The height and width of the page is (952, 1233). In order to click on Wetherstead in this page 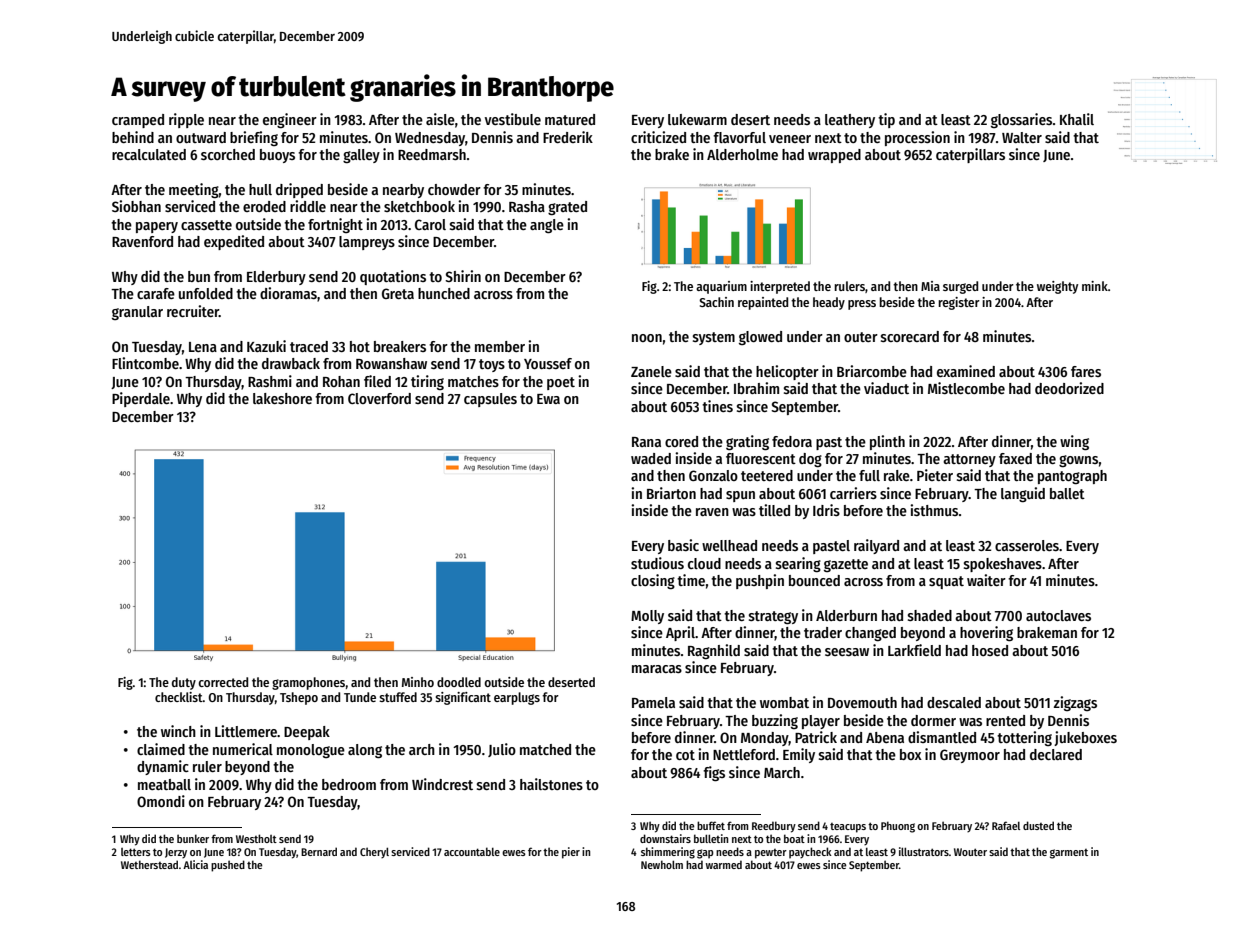, I will do `click(149, 864)`.
